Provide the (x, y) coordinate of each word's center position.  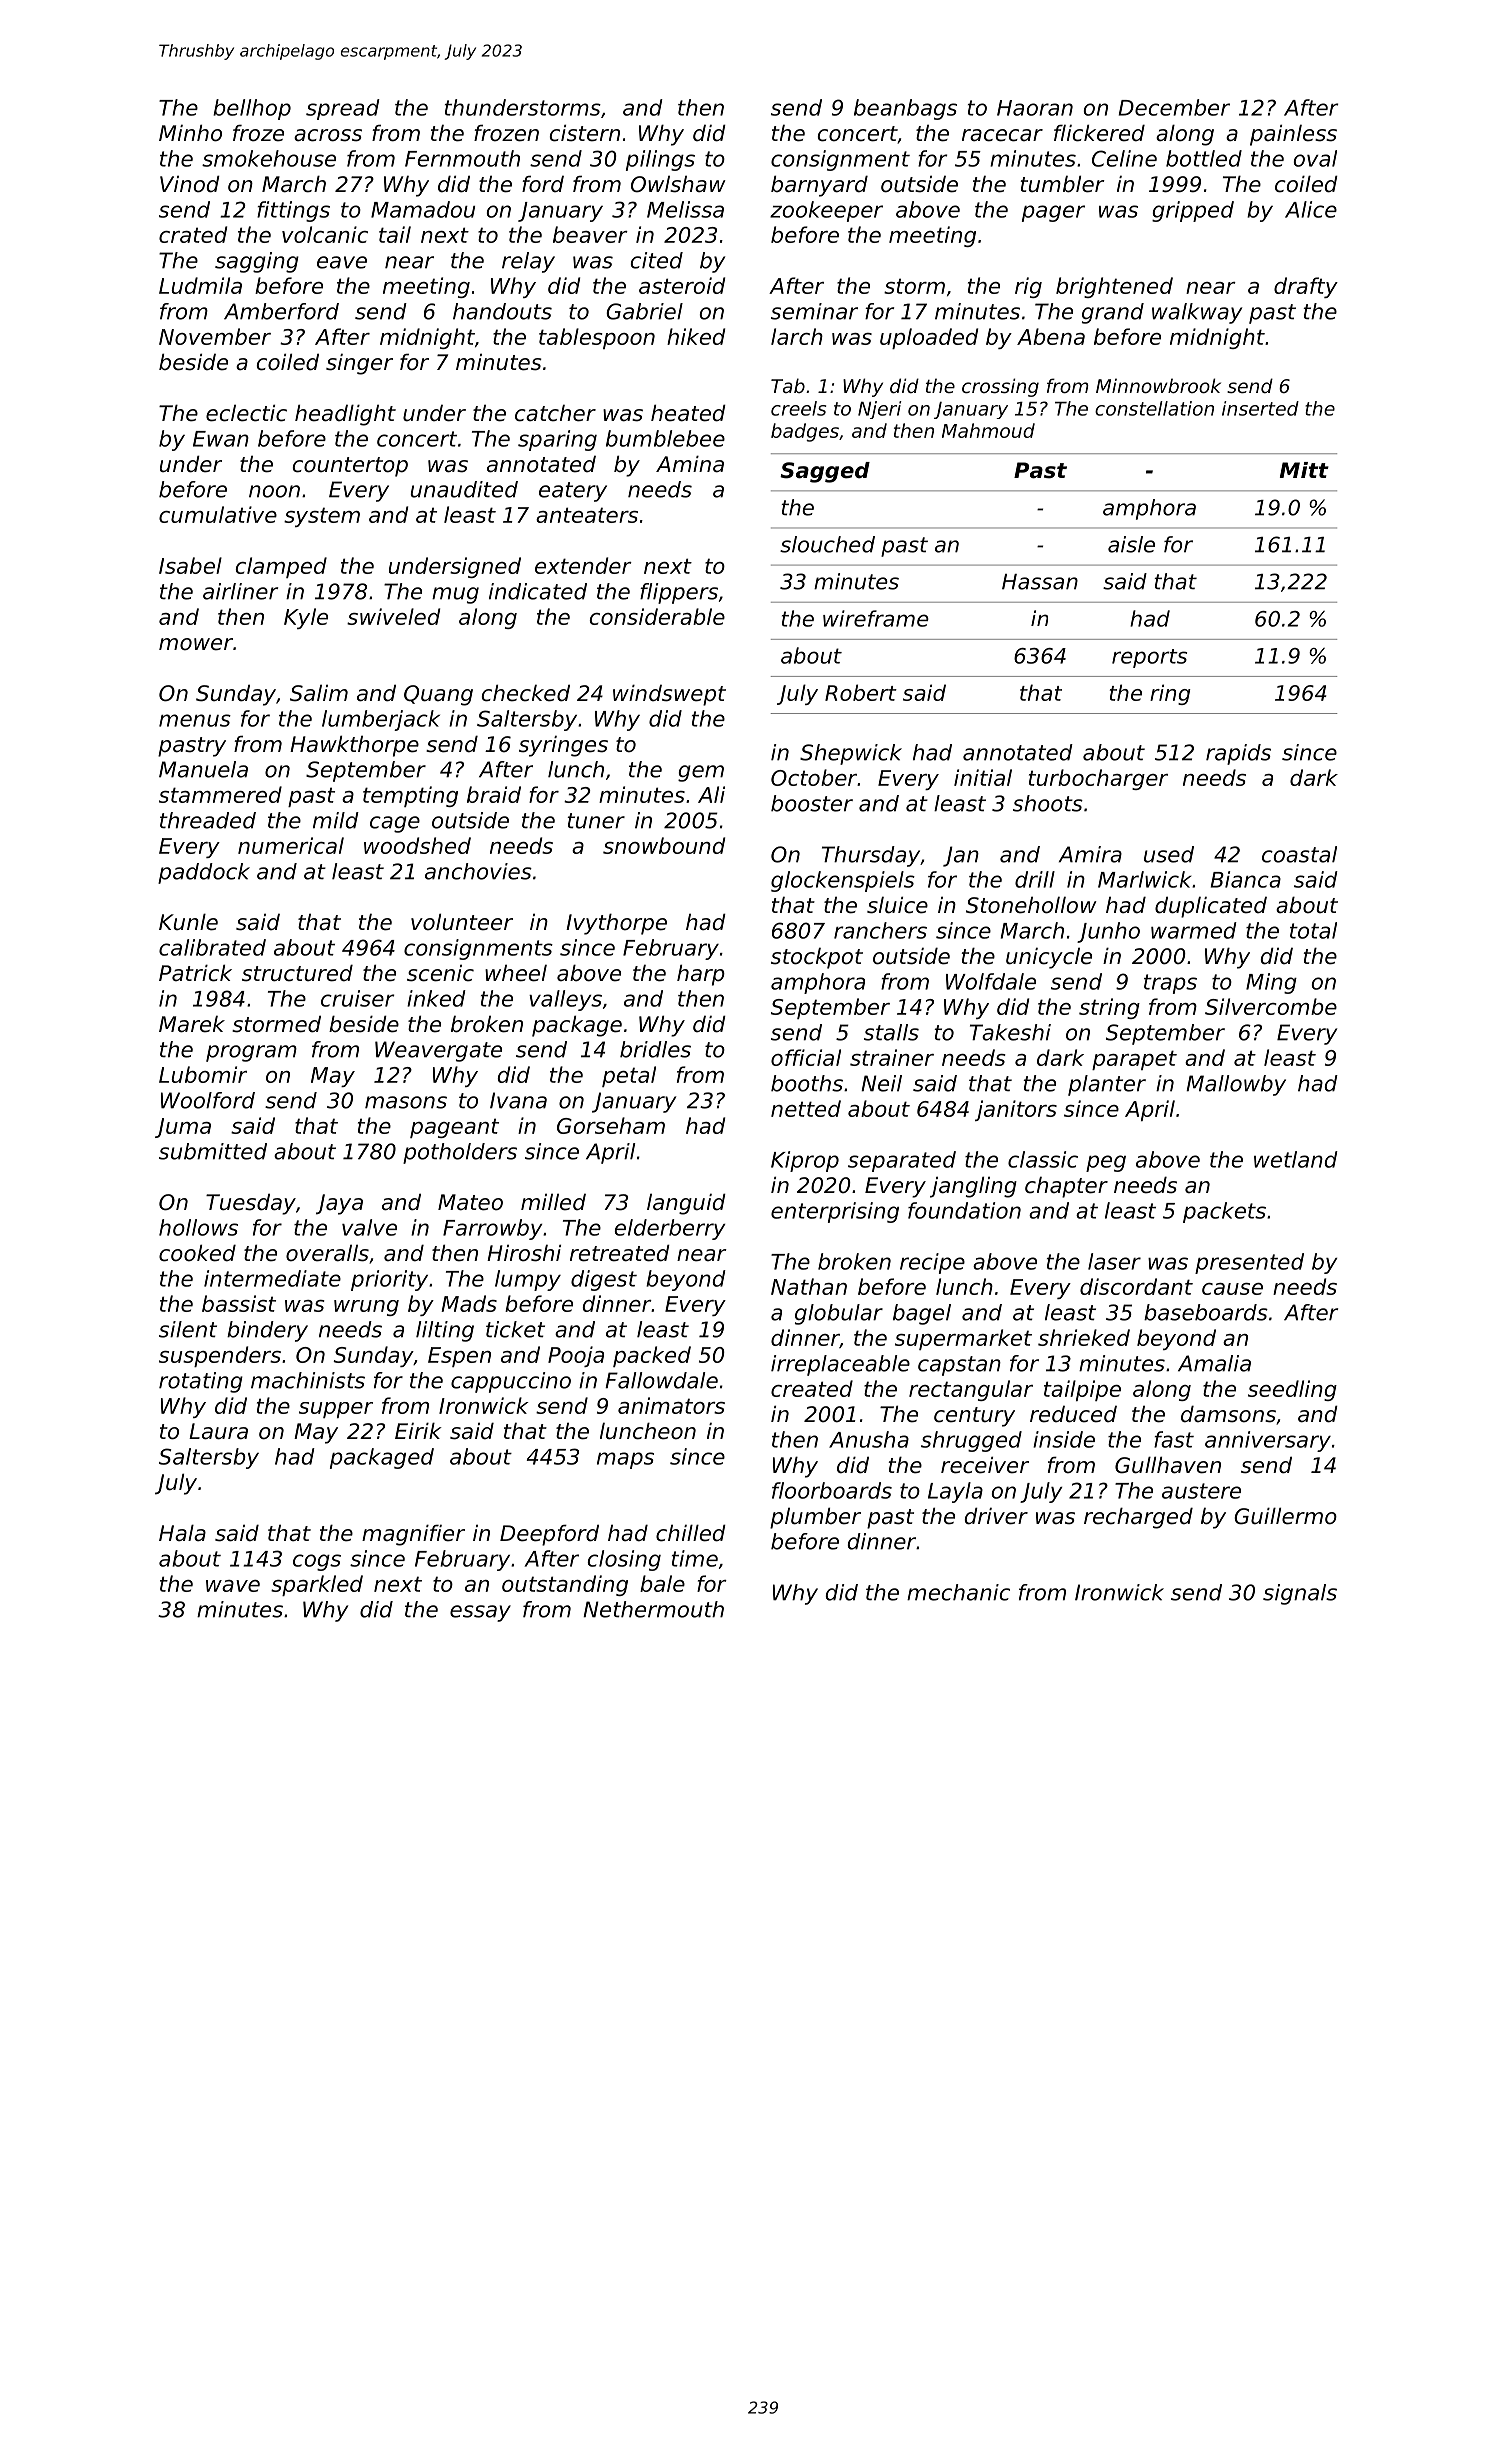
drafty (1306, 287)
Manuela (203, 769)
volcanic (325, 234)
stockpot (817, 958)
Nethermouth (653, 1609)
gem (701, 773)
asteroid (682, 285)
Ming (1271, 983)
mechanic (958, 1592)
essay (480, 1613)
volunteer (462, 922)
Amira (1090, 854)
